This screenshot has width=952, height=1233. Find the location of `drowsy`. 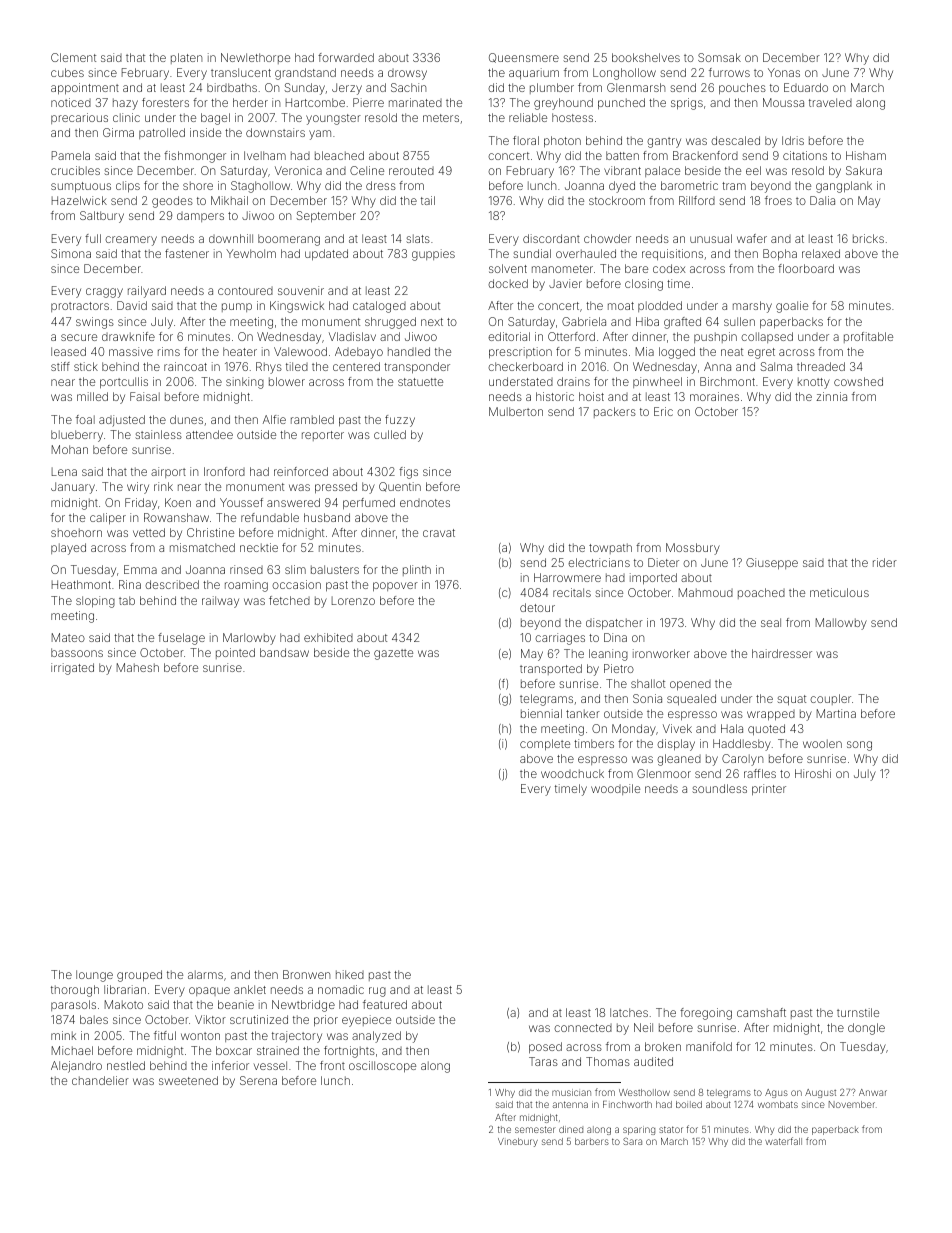

drowsy is located at coordinates (407, 74).
